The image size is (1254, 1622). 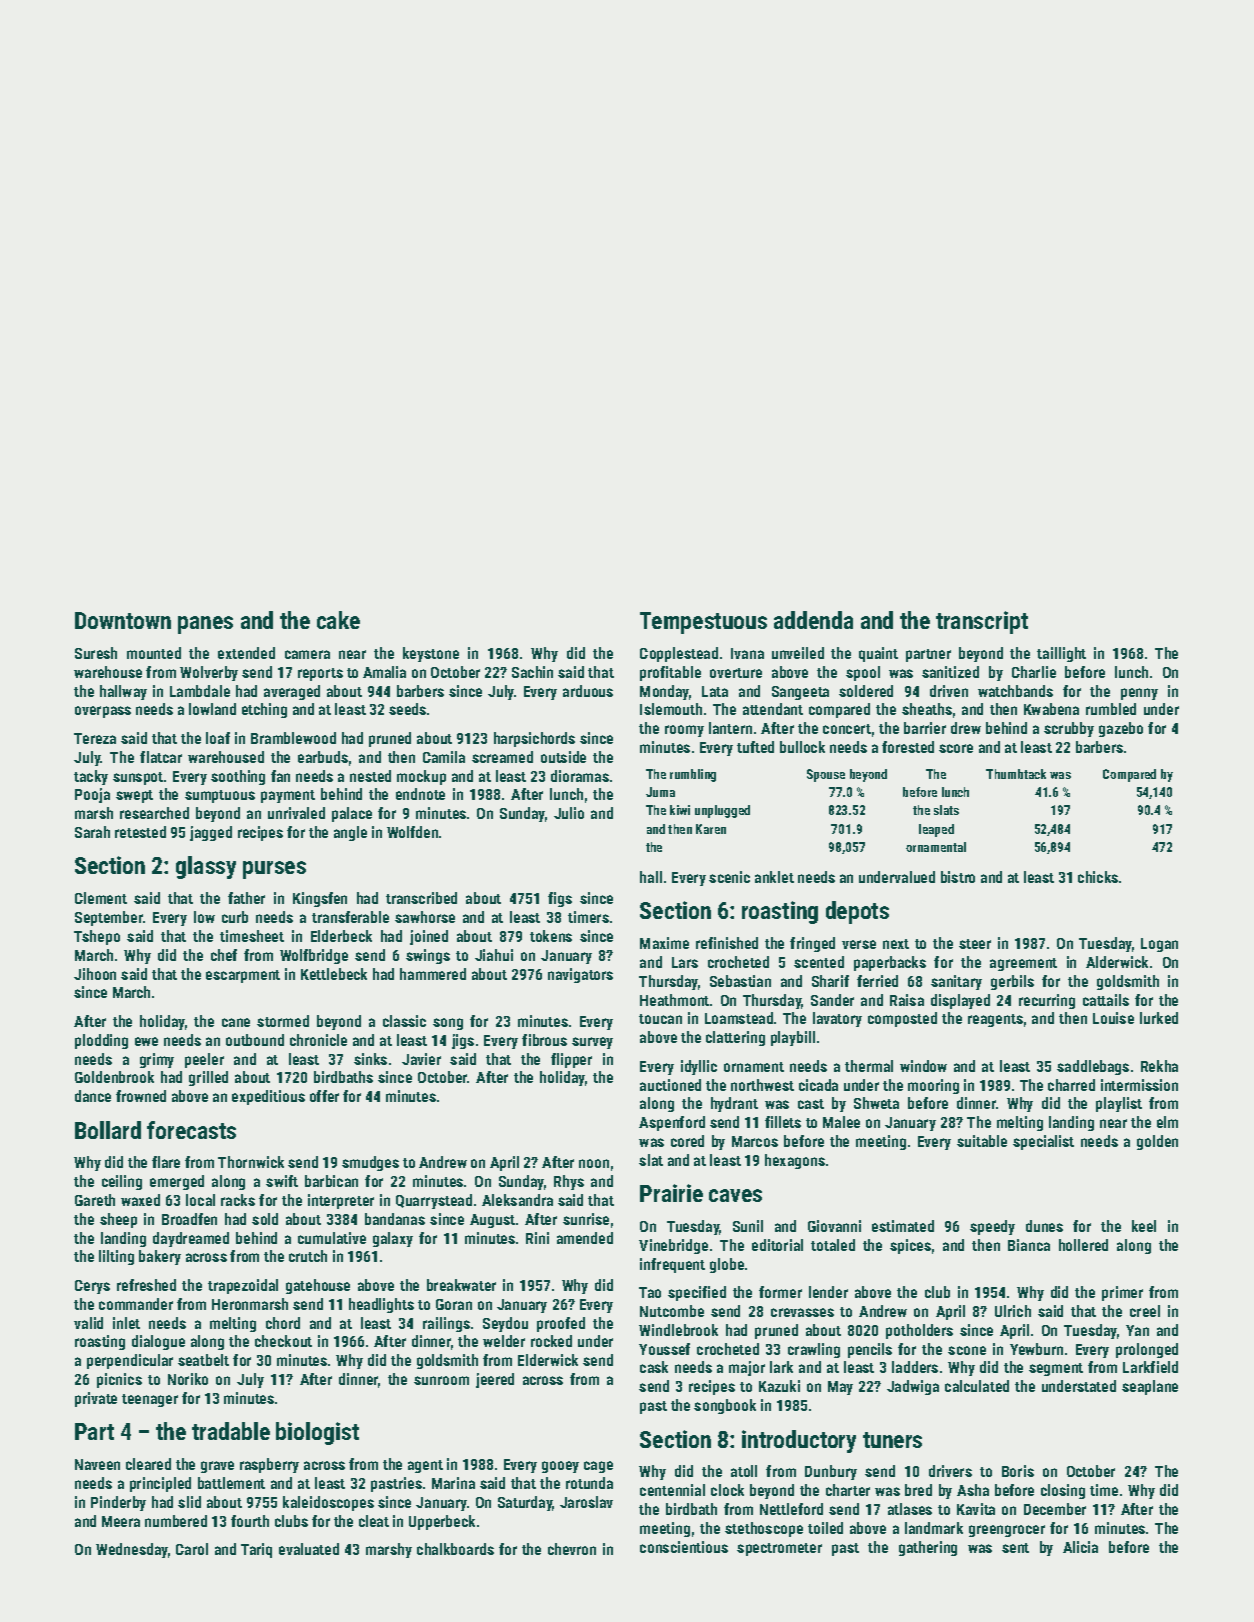 What do you see at coordinates (123, 620) in the image?
I see `Downtown` at bounding box center [123, 620].
